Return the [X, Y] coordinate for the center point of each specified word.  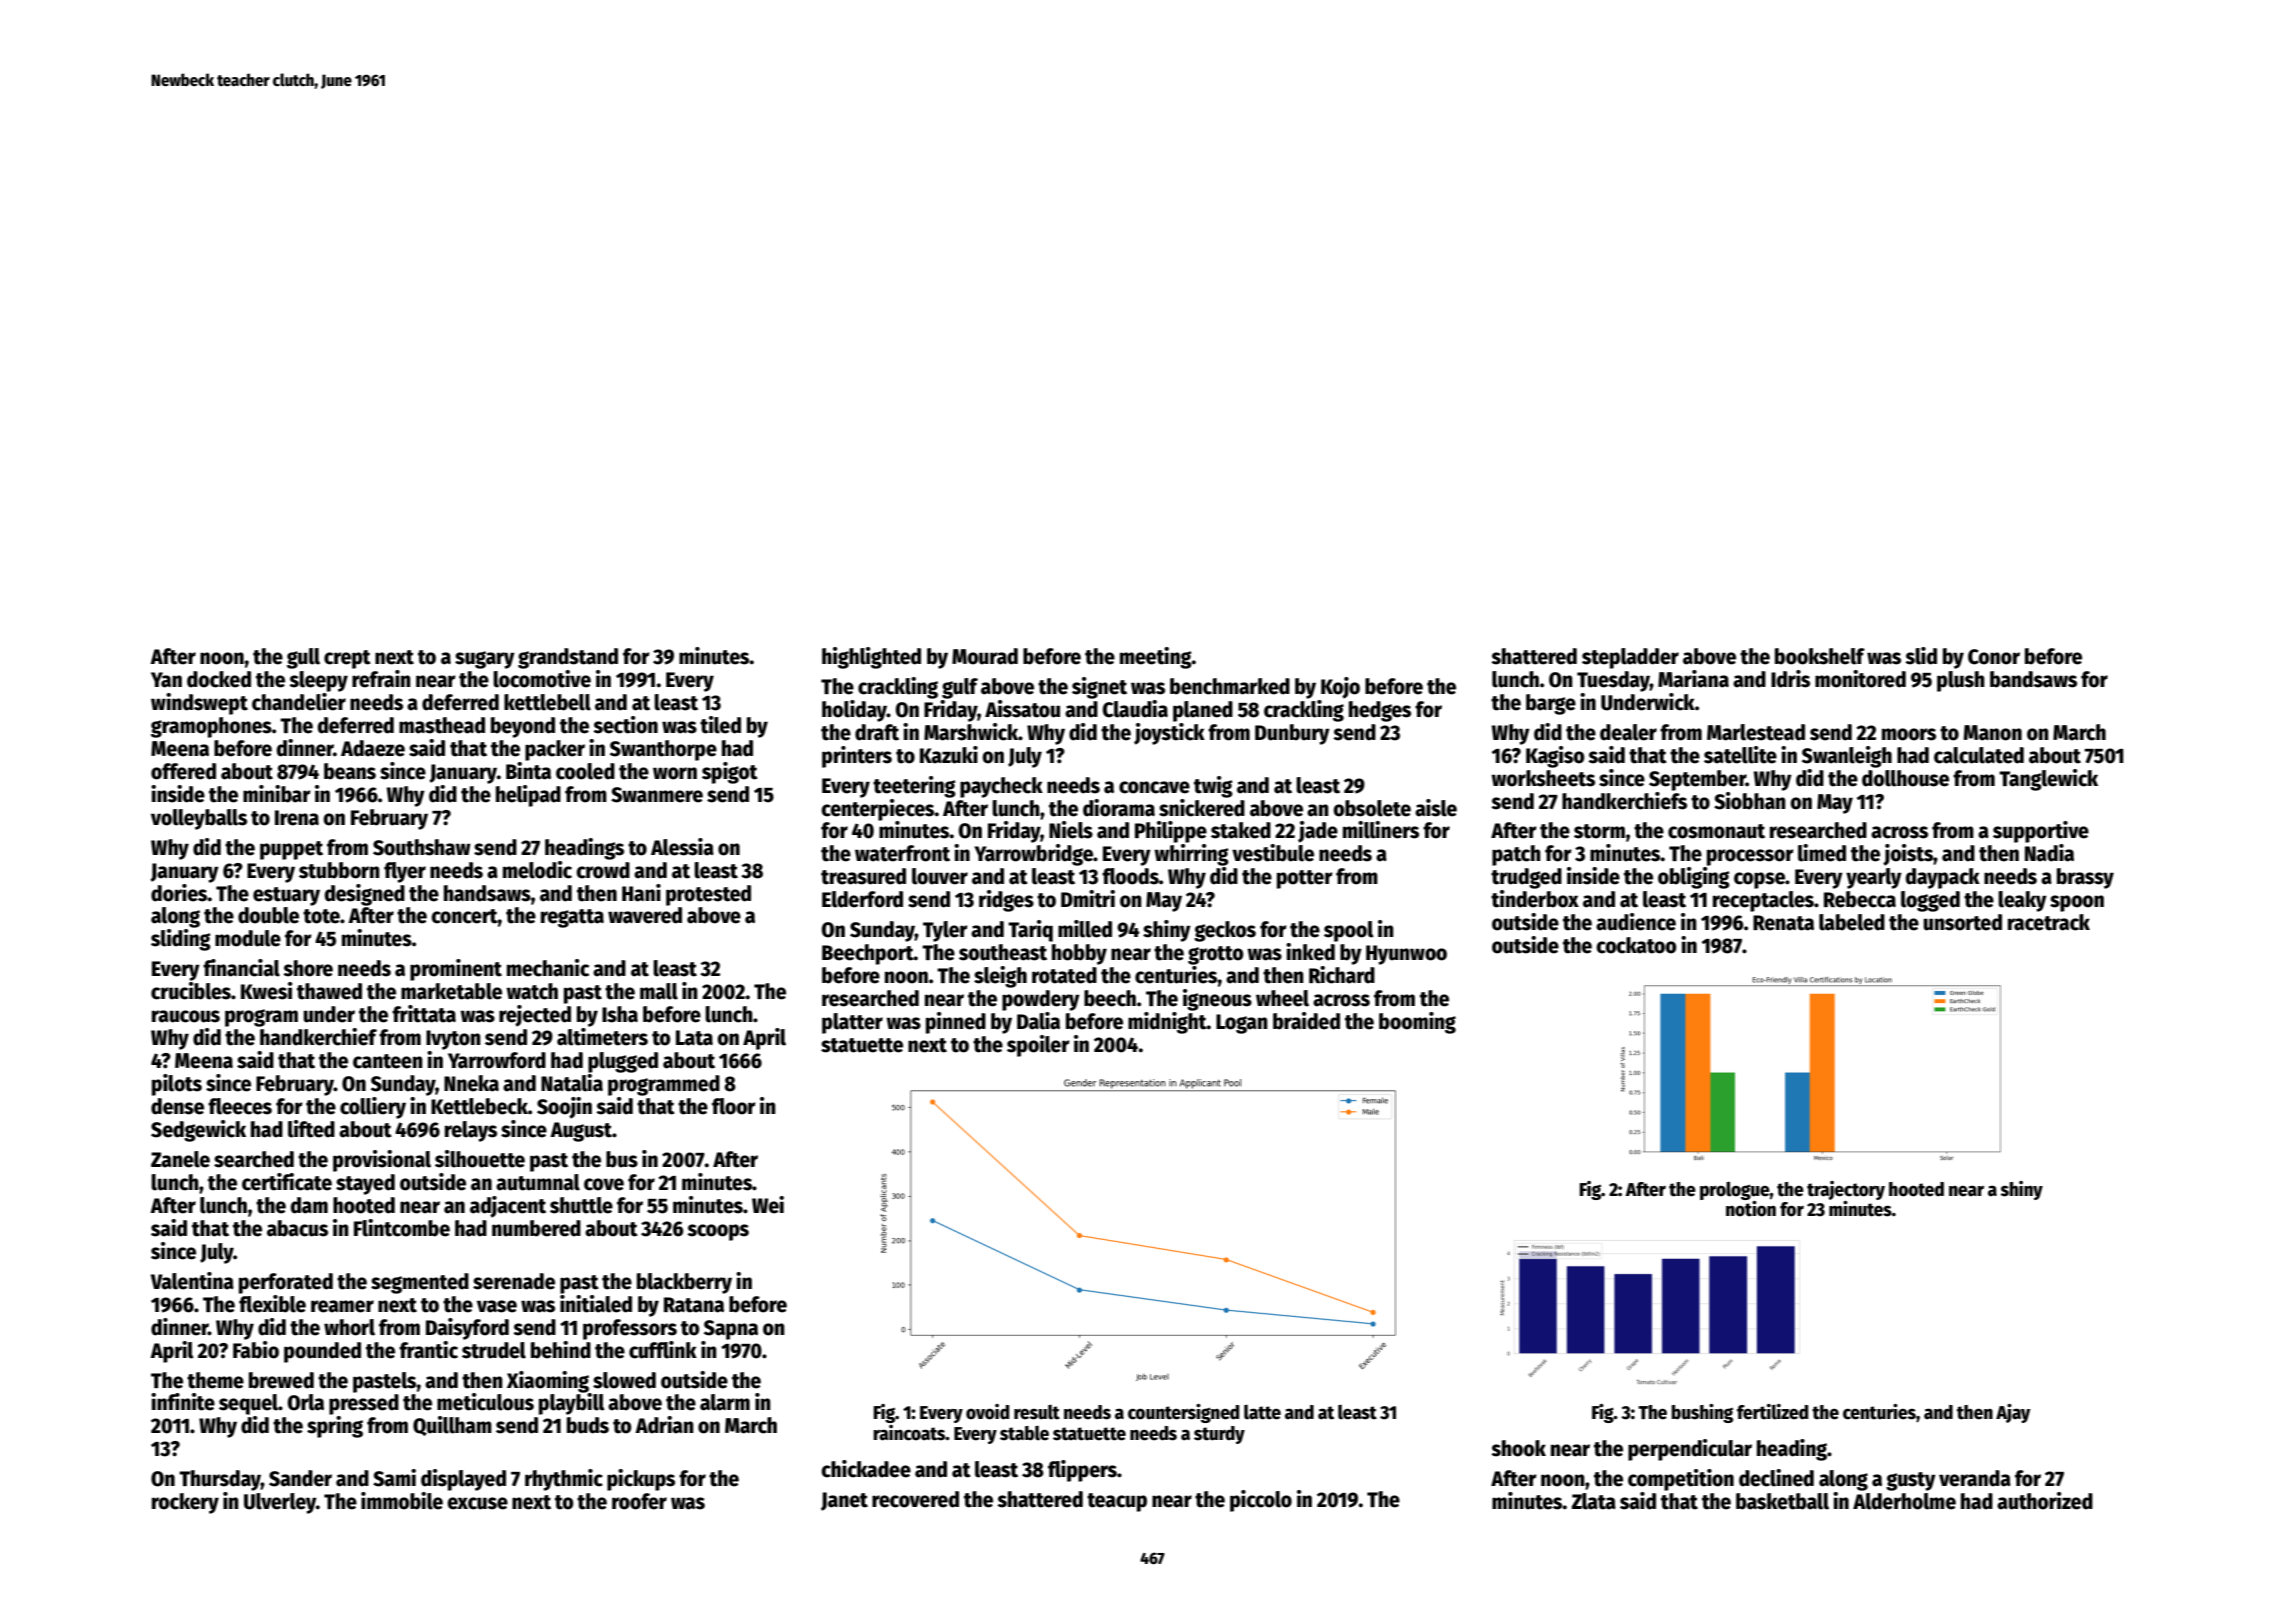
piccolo [1261, 1501]
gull [303, 658]
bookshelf [1820, 656]
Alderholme [1904, 1501]
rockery [185, 1503]
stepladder [1630, 658]
